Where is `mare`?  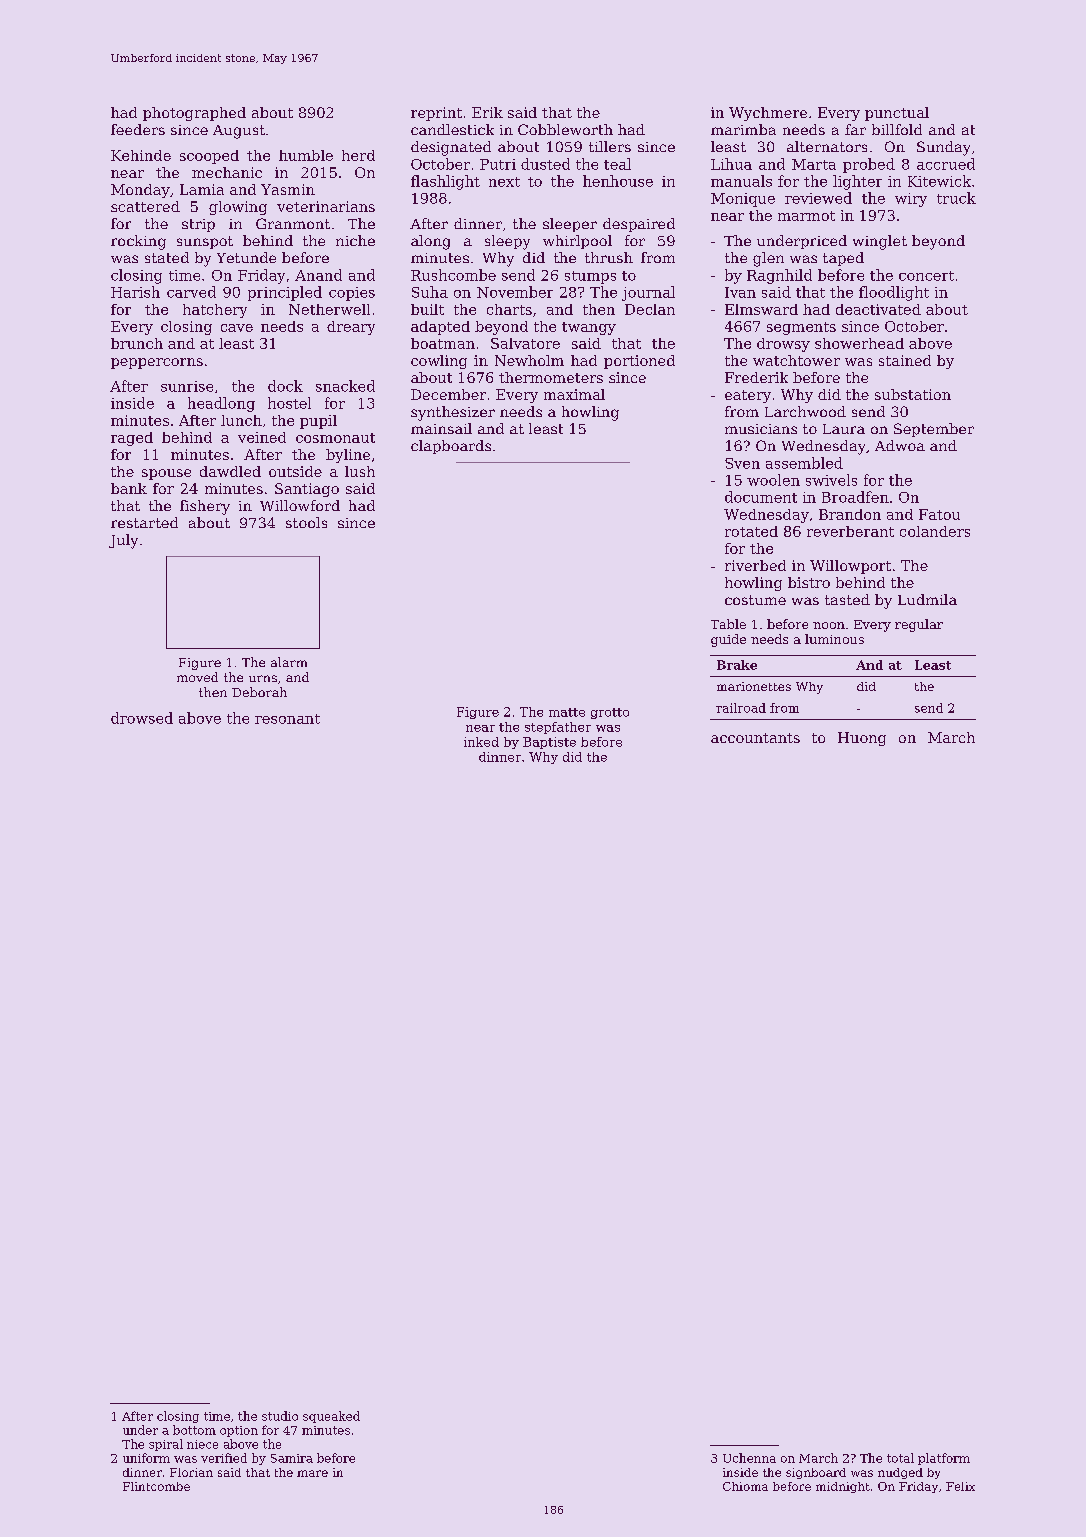
mare is located at coordinates (312, 1473).
